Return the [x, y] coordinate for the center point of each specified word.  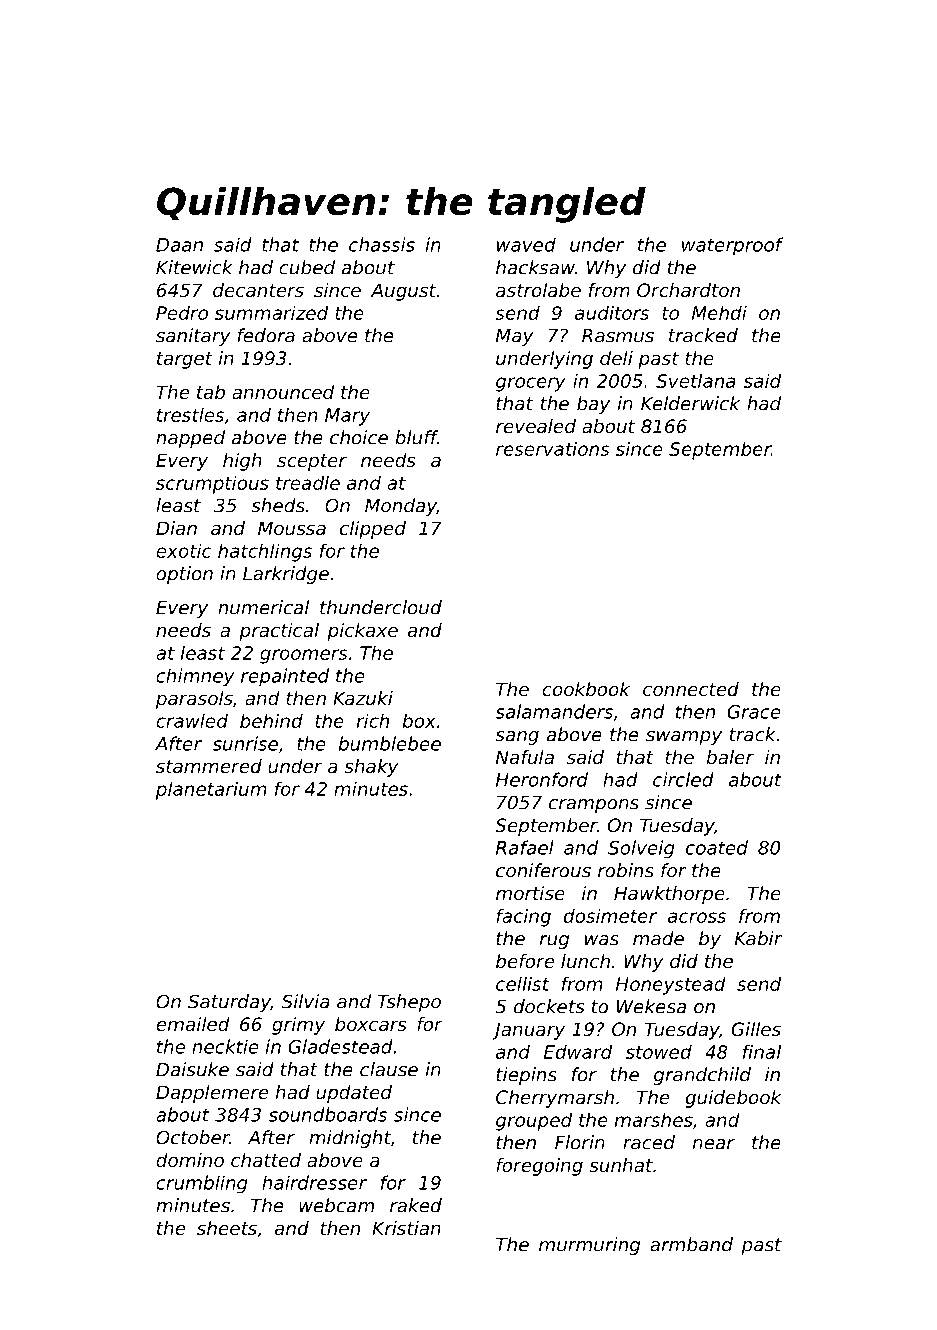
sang [517, 738]
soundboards [328, 1114]
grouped [534, 1121]
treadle [308, 482]
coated [717, 847]
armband [691, 1244]
